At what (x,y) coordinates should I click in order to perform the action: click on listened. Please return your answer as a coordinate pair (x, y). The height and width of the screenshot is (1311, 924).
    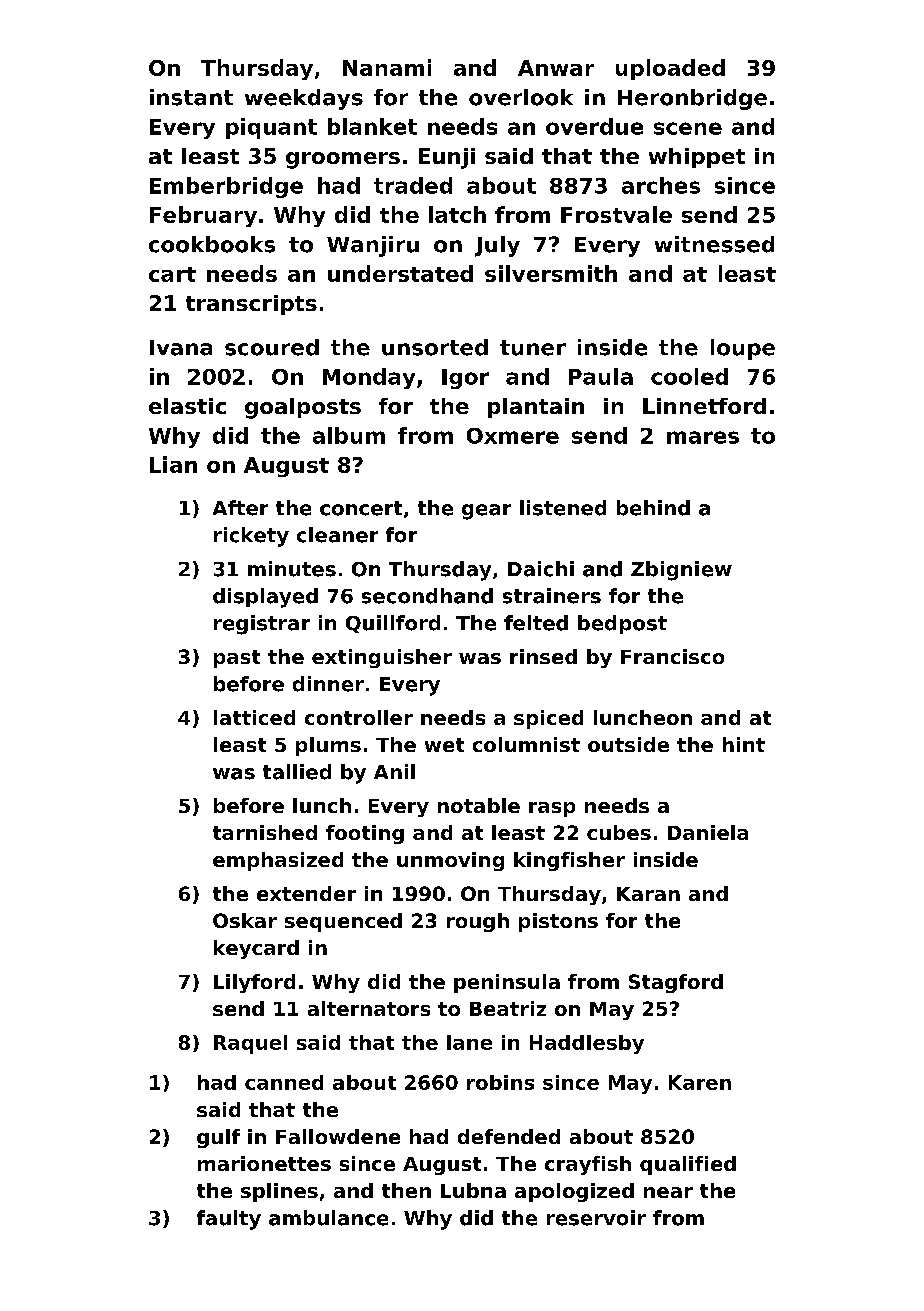
    Looking at the image, I should click on (563, 508).
